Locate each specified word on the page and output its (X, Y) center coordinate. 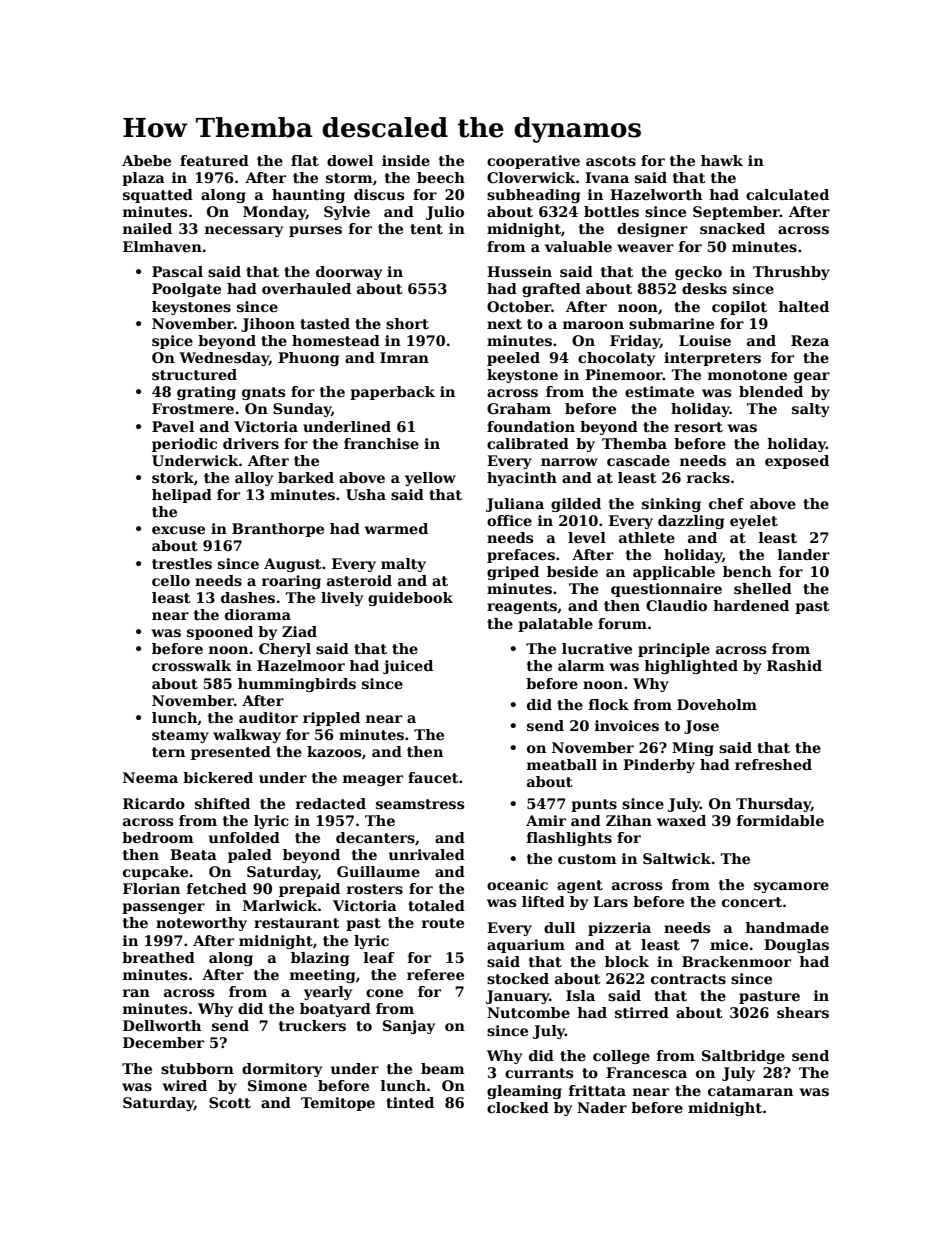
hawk (722, 160)
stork (173, 477)
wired (185, 1085)
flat (305, 160)
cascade (638, 460)
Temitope (338, 1104)
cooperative (533, 162)
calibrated (528, 443)
